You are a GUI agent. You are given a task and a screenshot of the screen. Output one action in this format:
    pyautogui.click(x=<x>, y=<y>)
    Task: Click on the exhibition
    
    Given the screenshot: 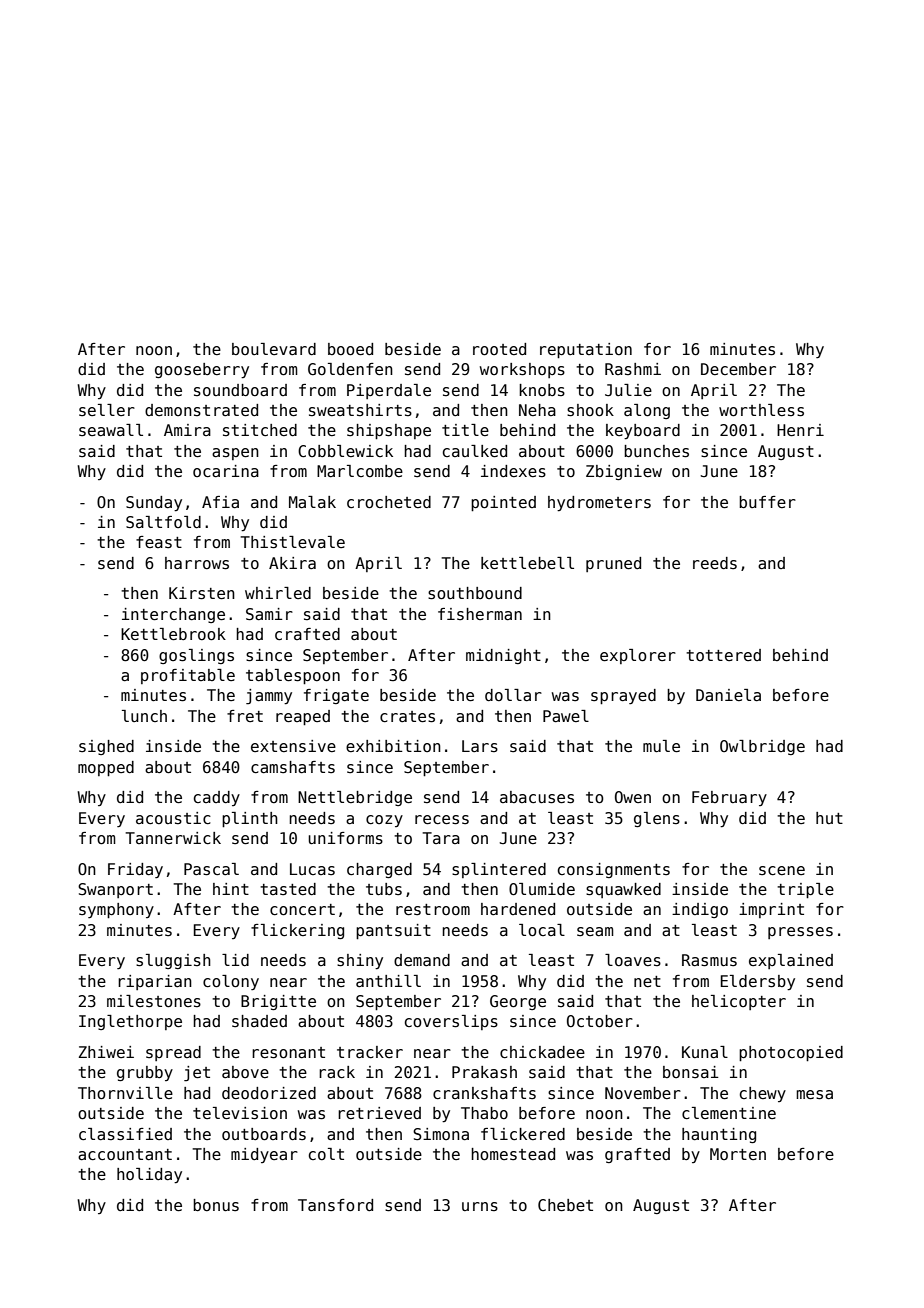 What is the action you would take?
    pyautogui.click(x=393, y=746)
